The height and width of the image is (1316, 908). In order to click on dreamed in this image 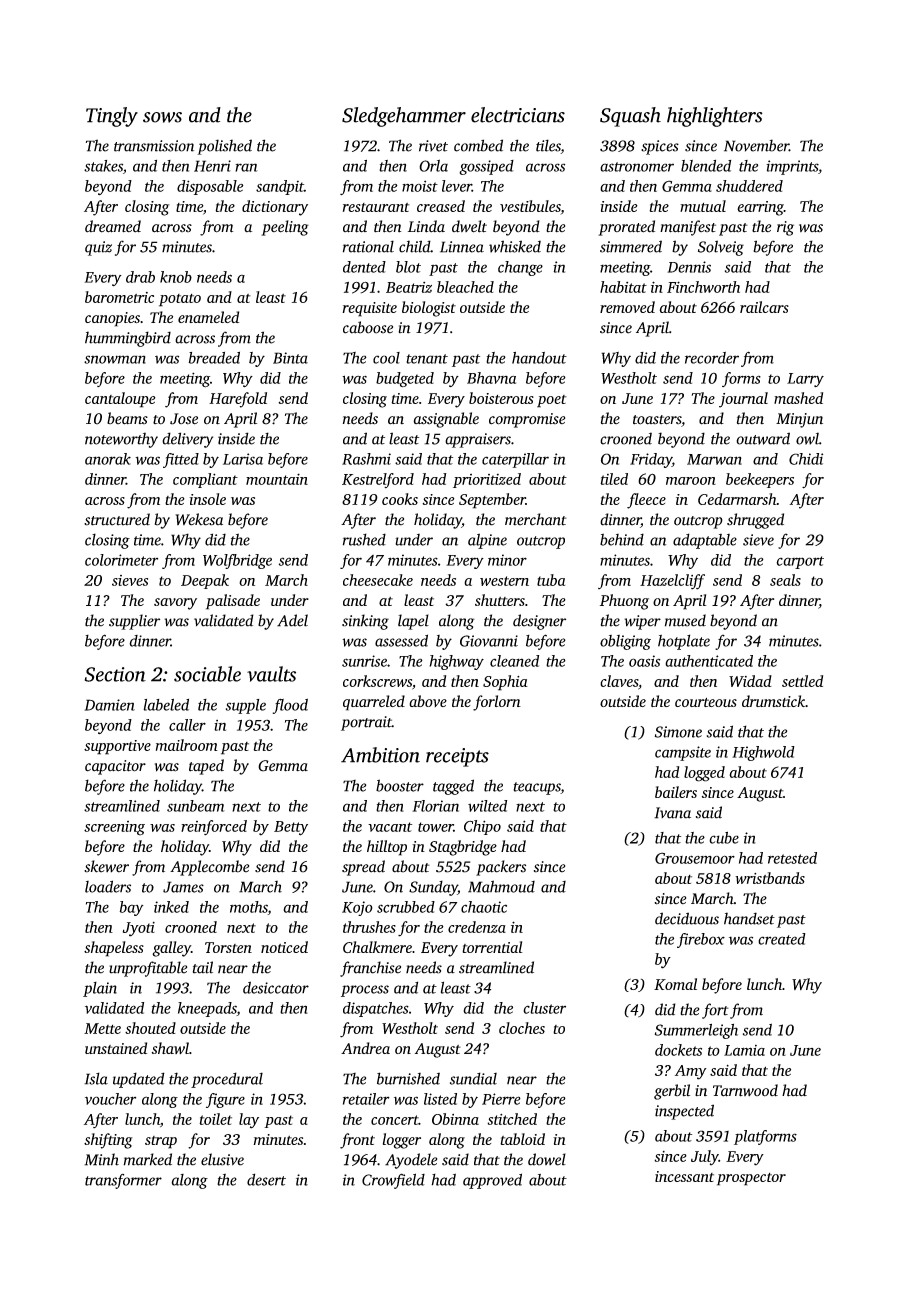, I will do `click(113, 226)`.
